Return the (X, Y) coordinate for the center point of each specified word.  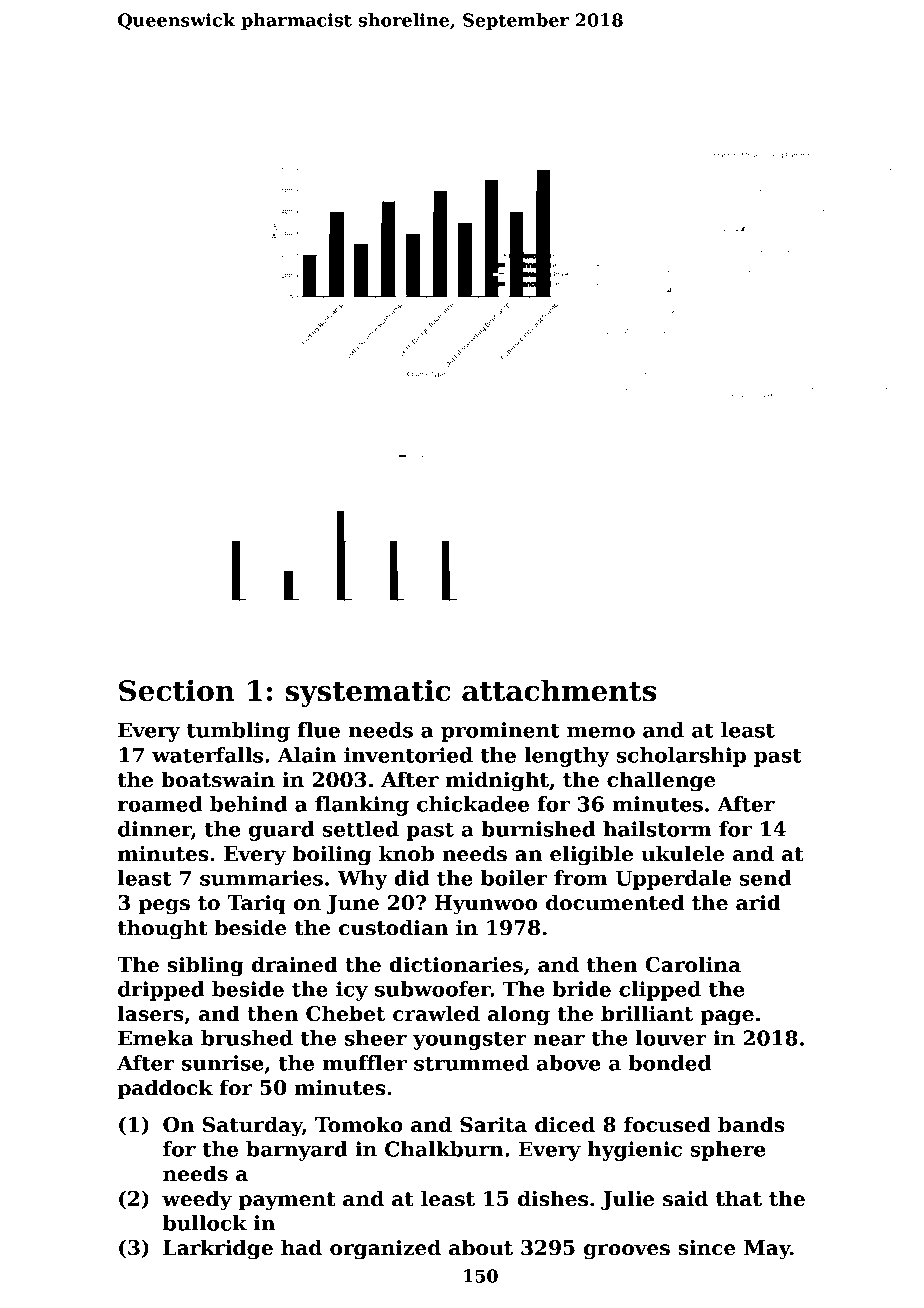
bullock (205, 1223)
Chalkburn (444, 1149)
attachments (559, 690)
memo (601, 732)
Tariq (256, 904)
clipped (660, 991)
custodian (393, 927)
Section (177, 690)
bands (751, 1124)
